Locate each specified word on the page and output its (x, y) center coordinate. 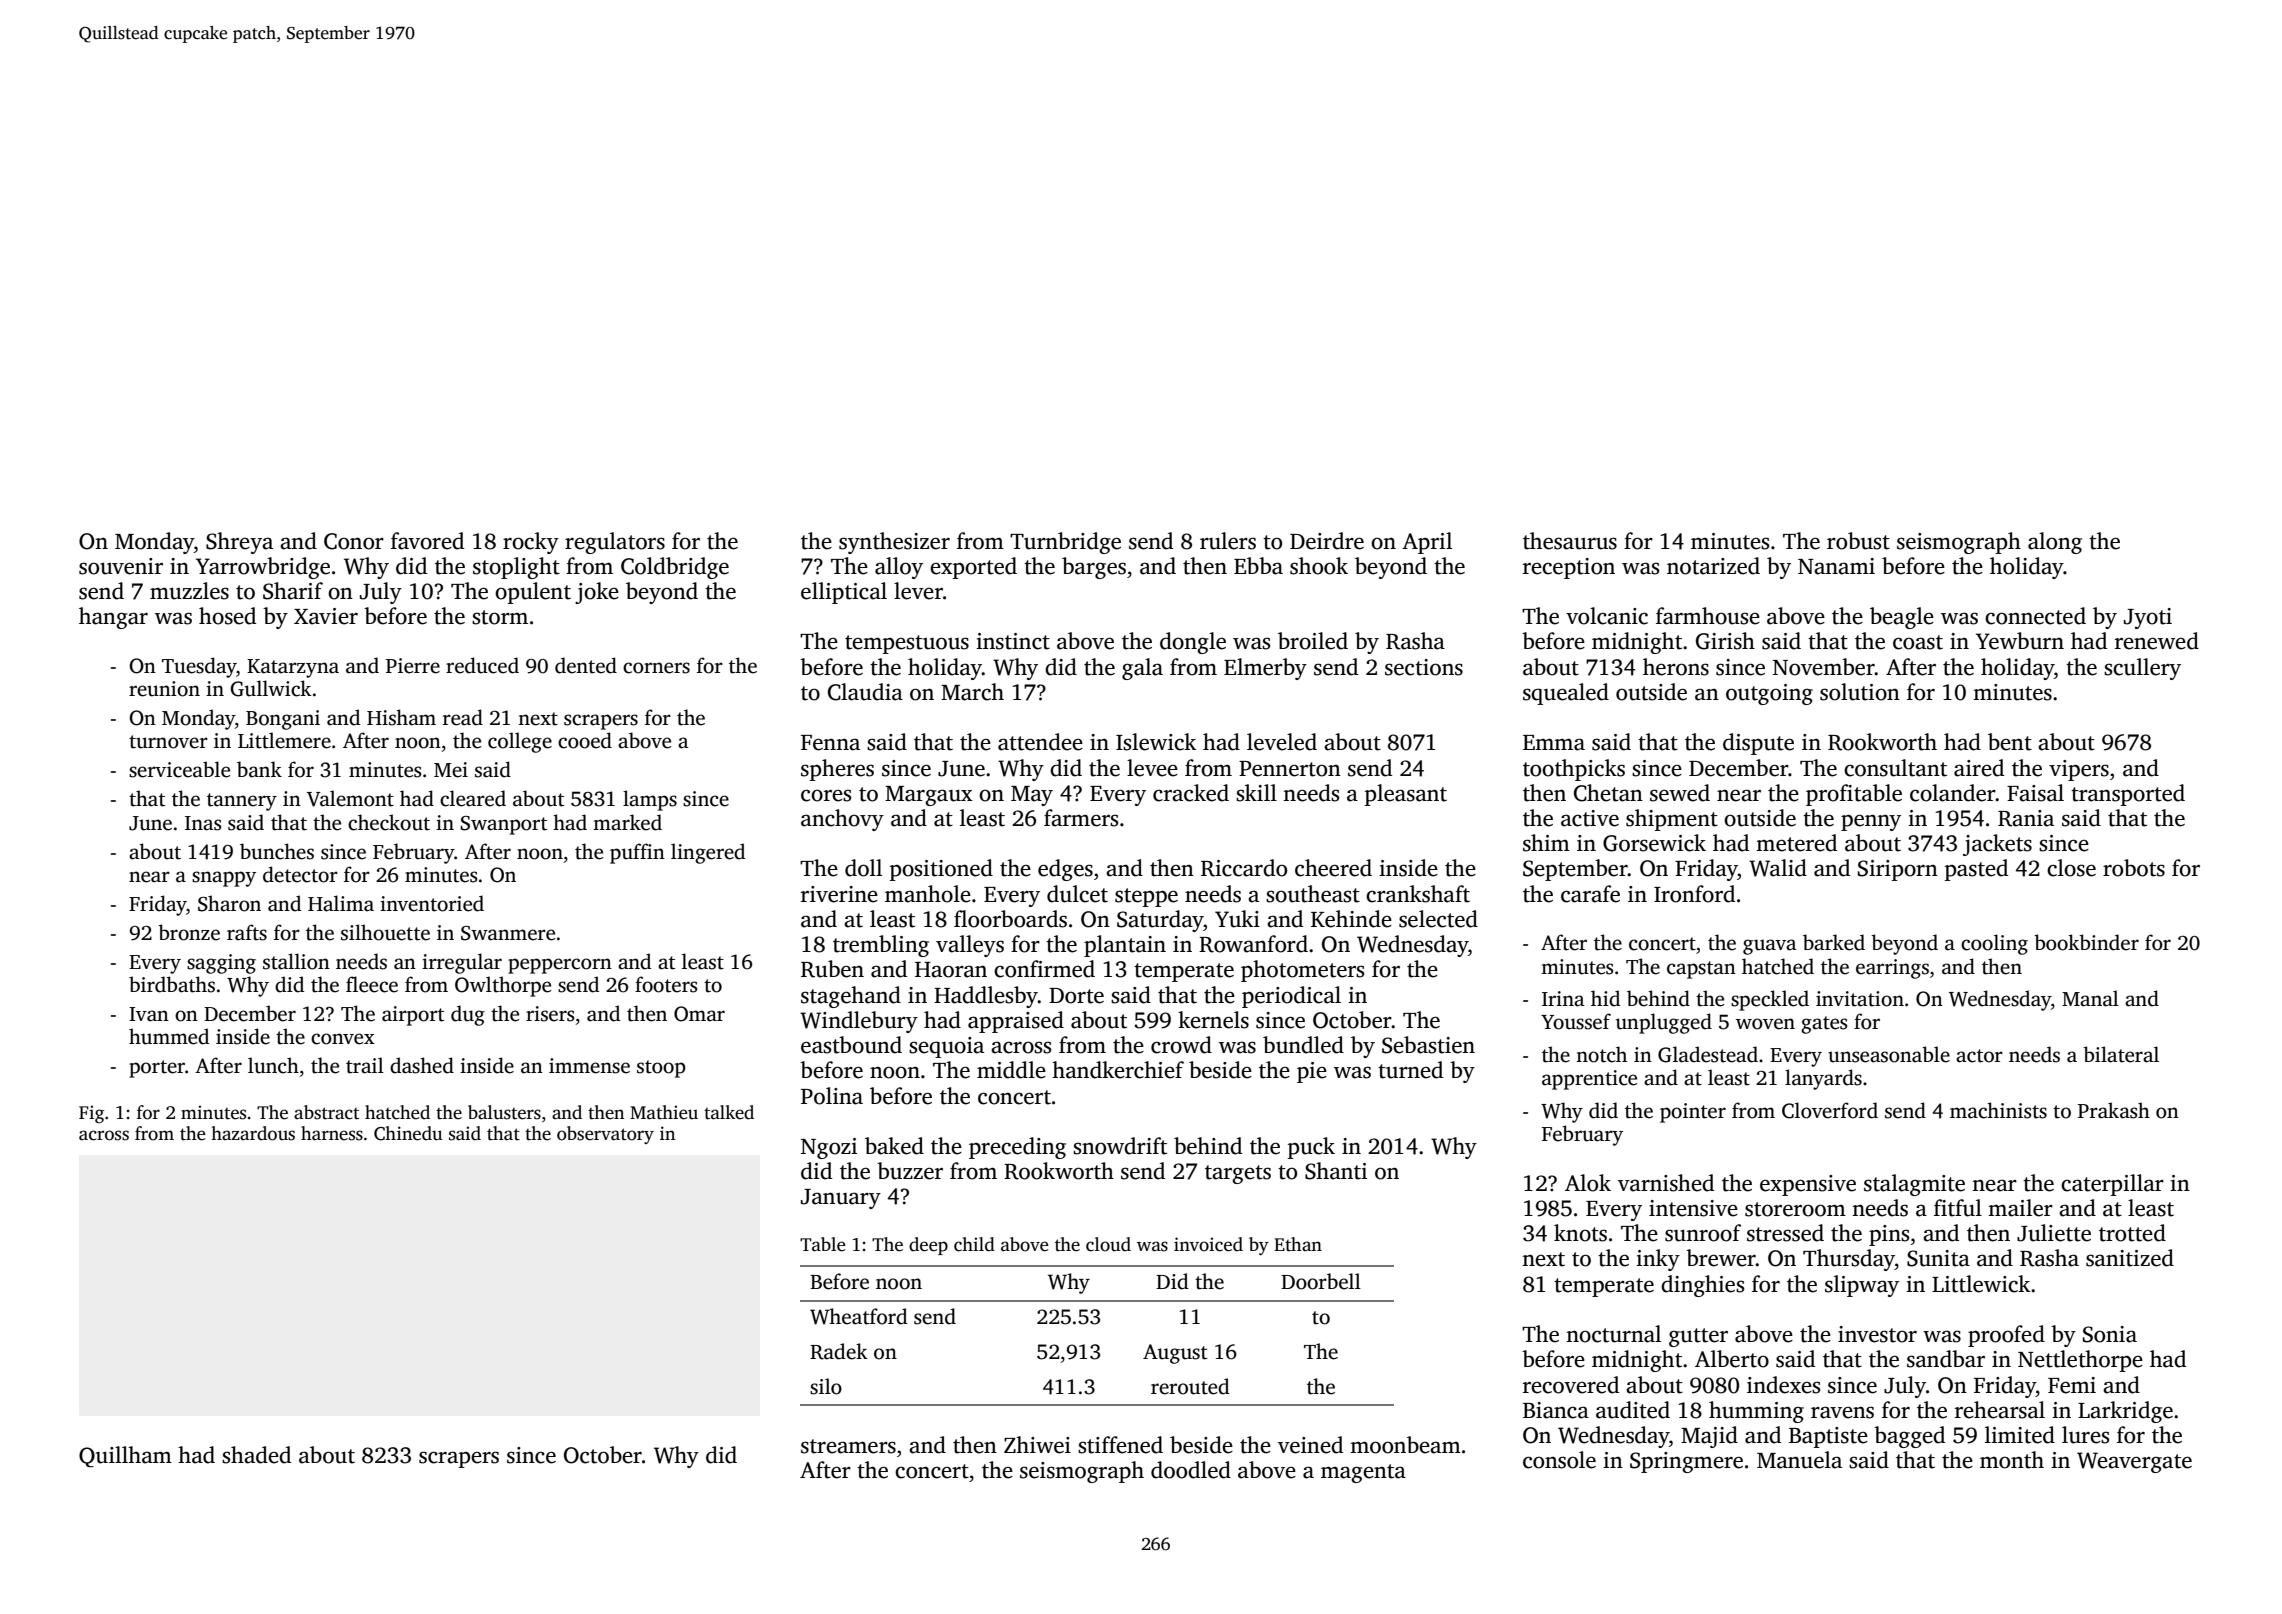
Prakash (2114, 1110)
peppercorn (560, 966)
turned (1410, 1070)
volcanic (1607, 616)
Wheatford (859, 1316)
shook (1319, 566)
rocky (531, 543)
